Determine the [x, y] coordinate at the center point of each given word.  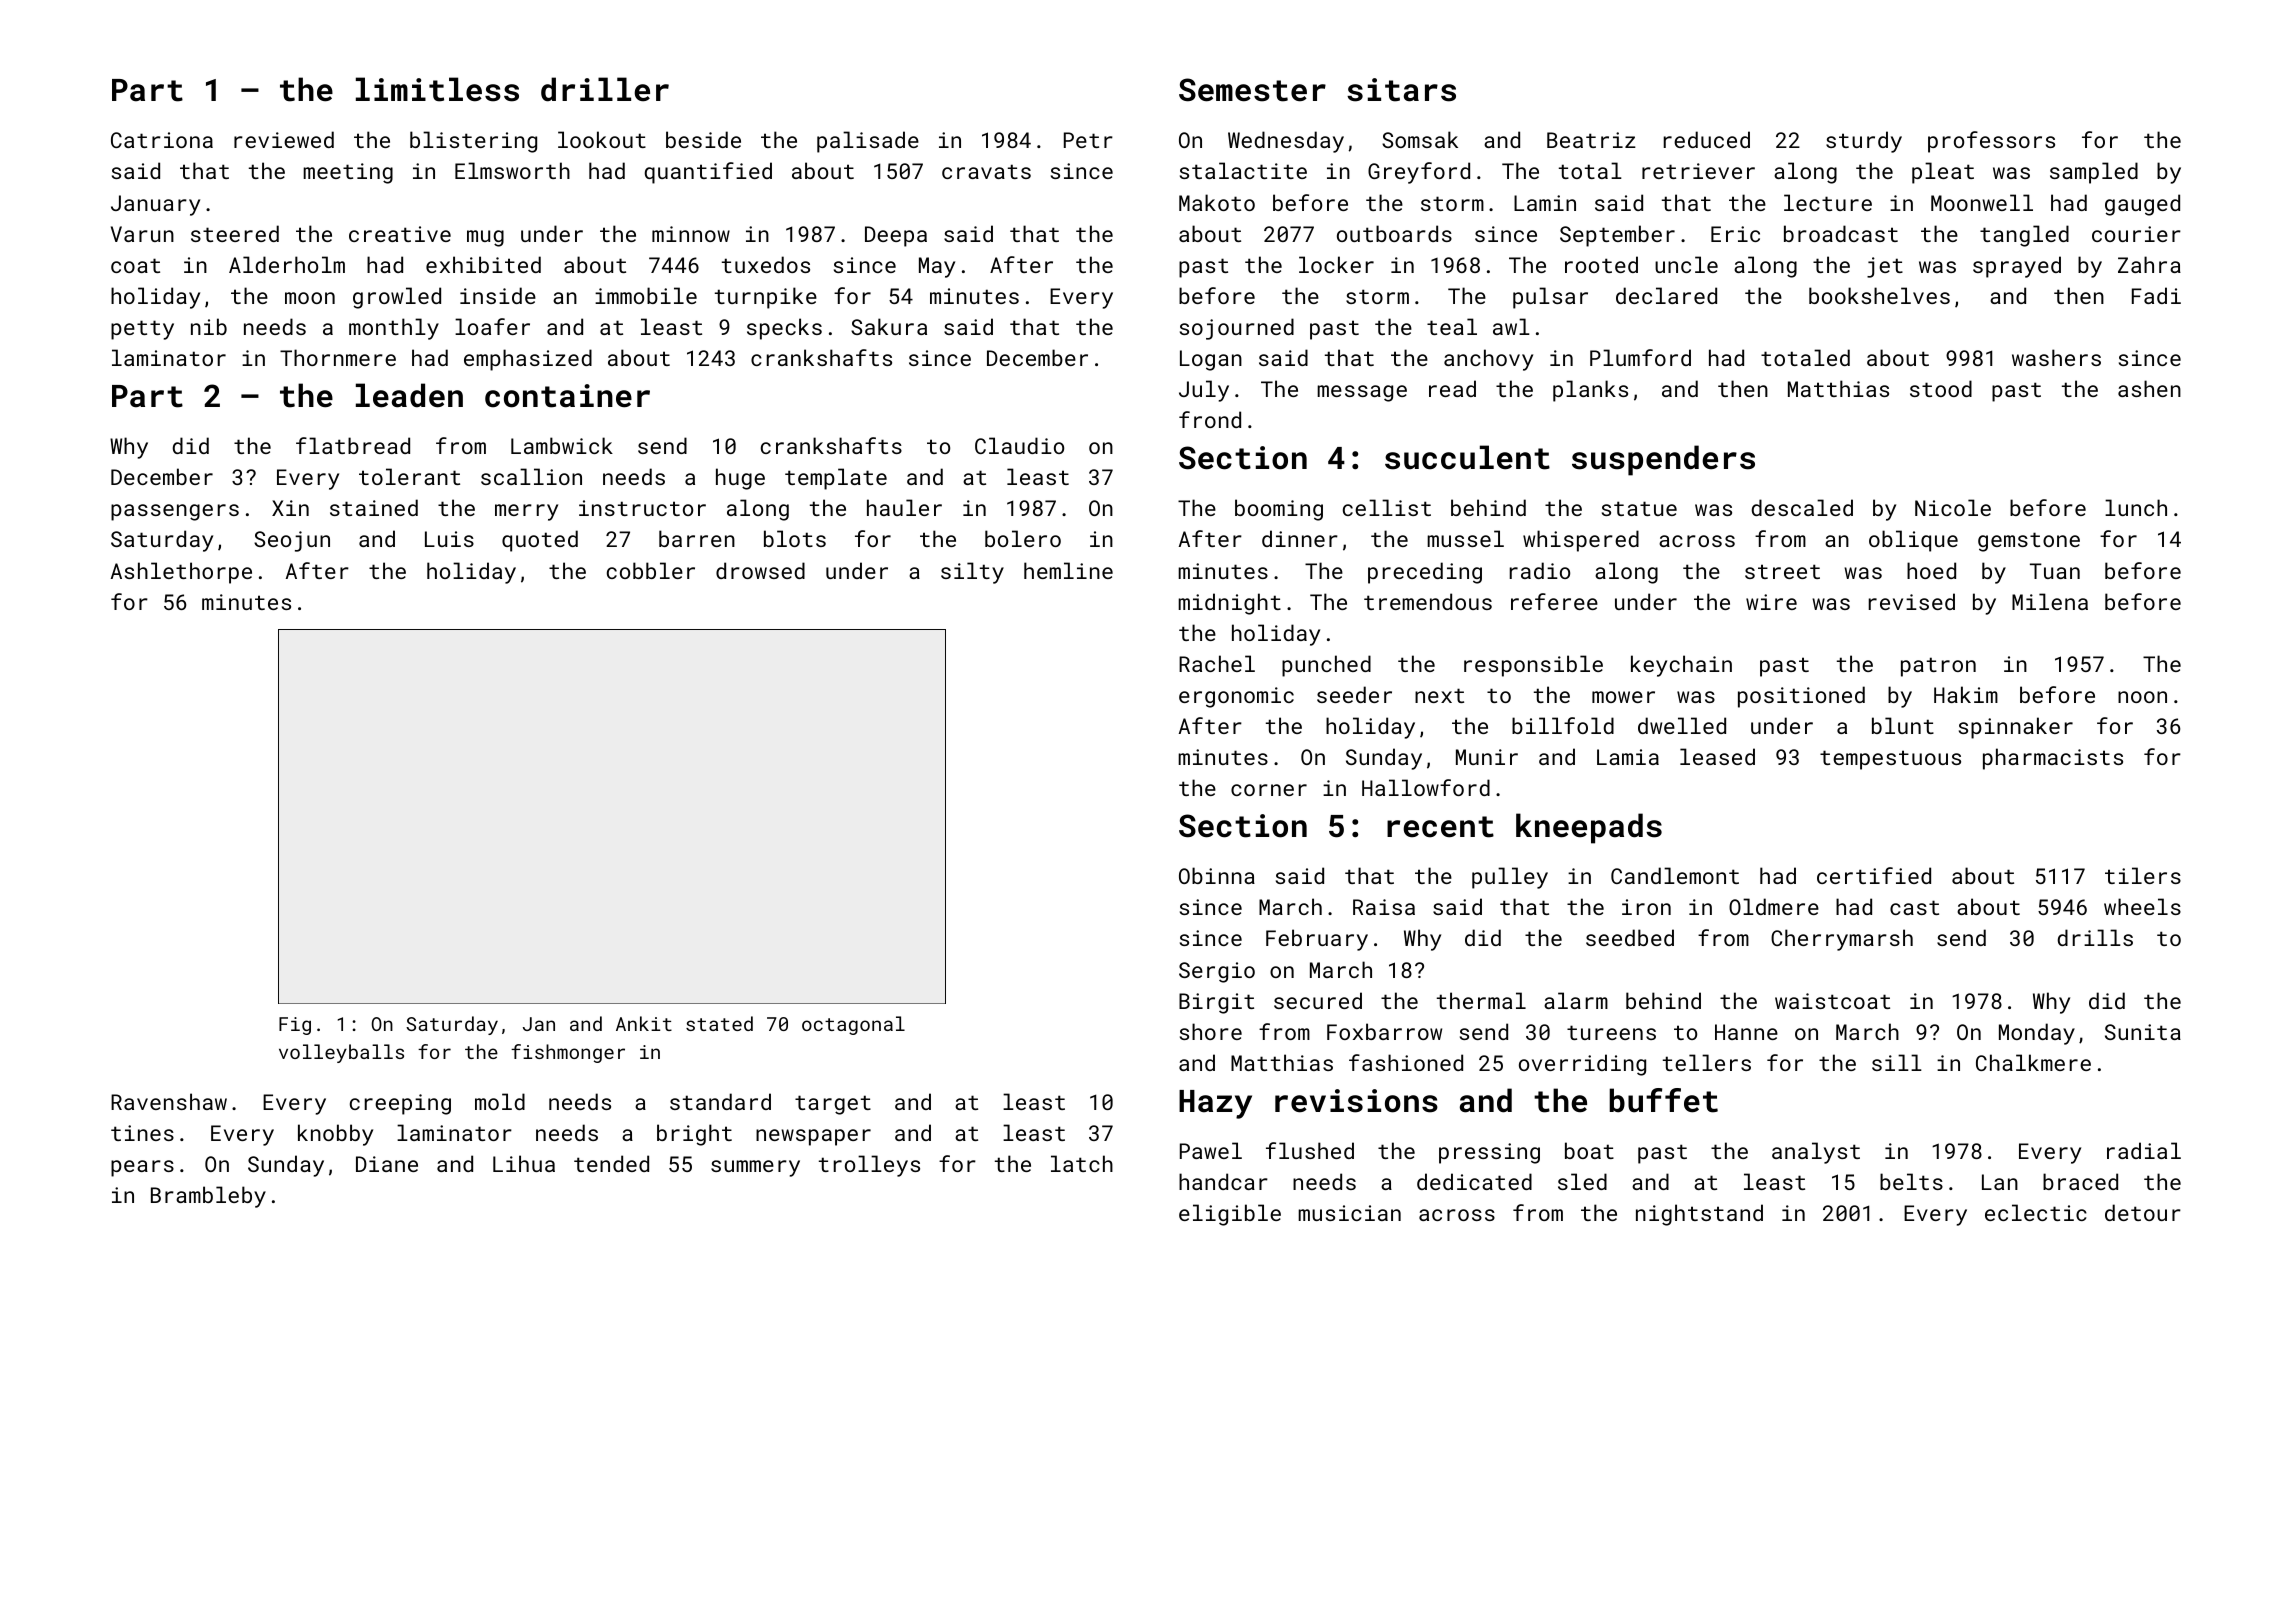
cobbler [651, 570]
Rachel [1217, 663]
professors [1991, 142]
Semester [1252, 90]
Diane [387, 1164]
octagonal [853, 1025]
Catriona [162, 140]
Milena [2050, 601]
